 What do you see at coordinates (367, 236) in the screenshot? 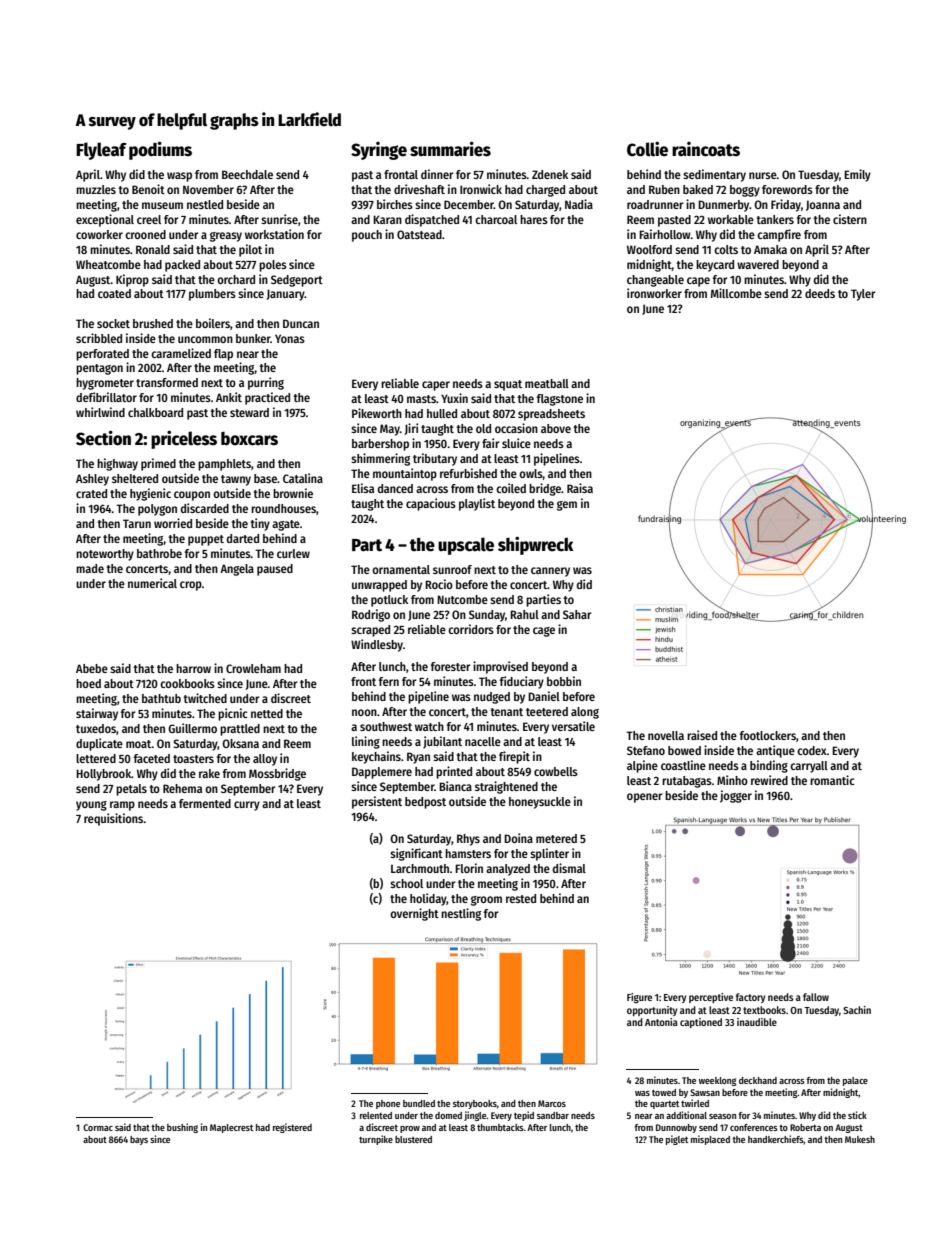
I see `pouch` at bounding box center [367, 236].
